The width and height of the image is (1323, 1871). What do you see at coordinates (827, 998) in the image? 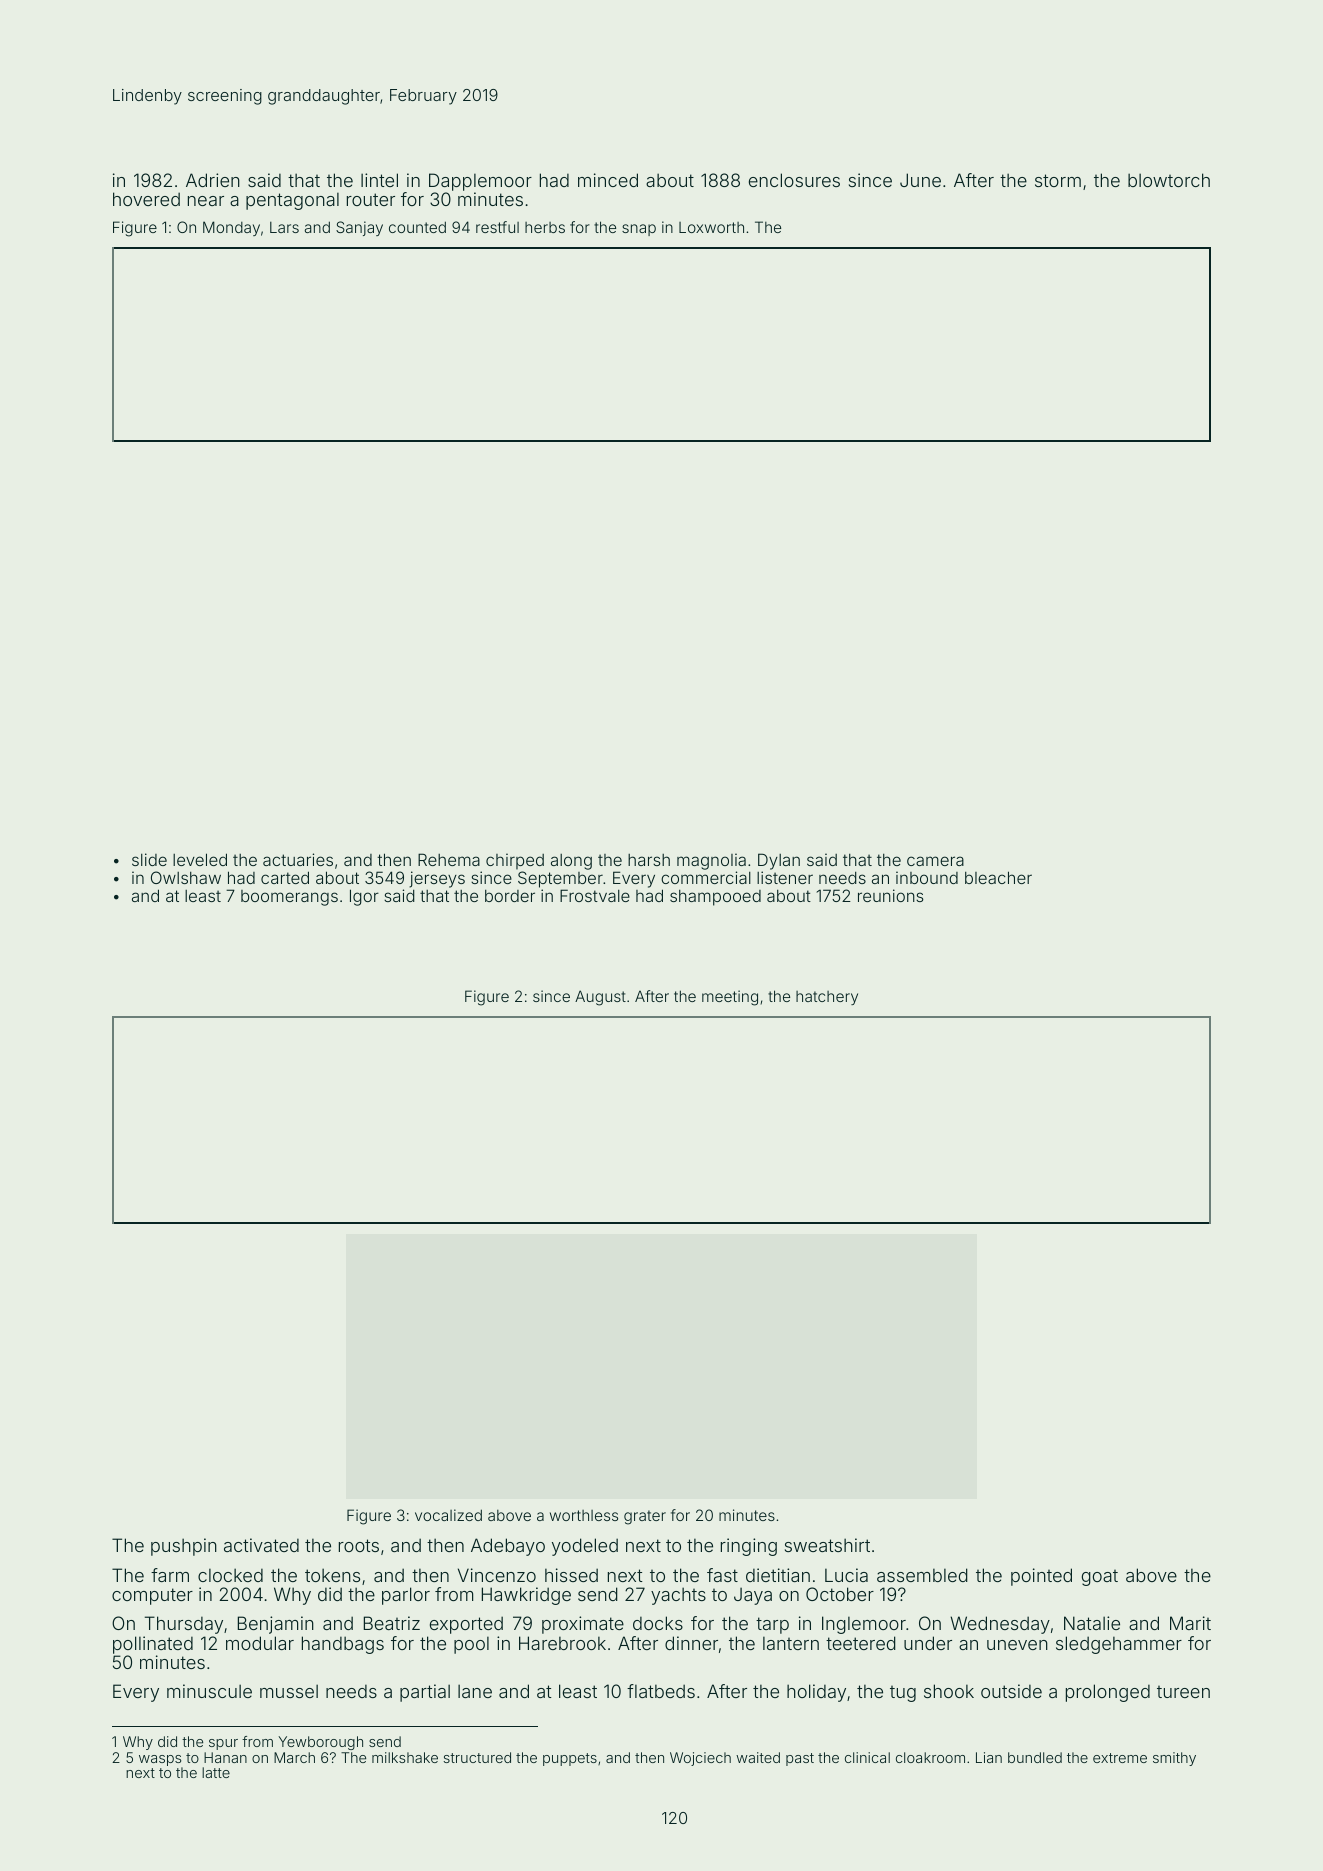
I see `hatchery` at bounding box center [827, 998].
